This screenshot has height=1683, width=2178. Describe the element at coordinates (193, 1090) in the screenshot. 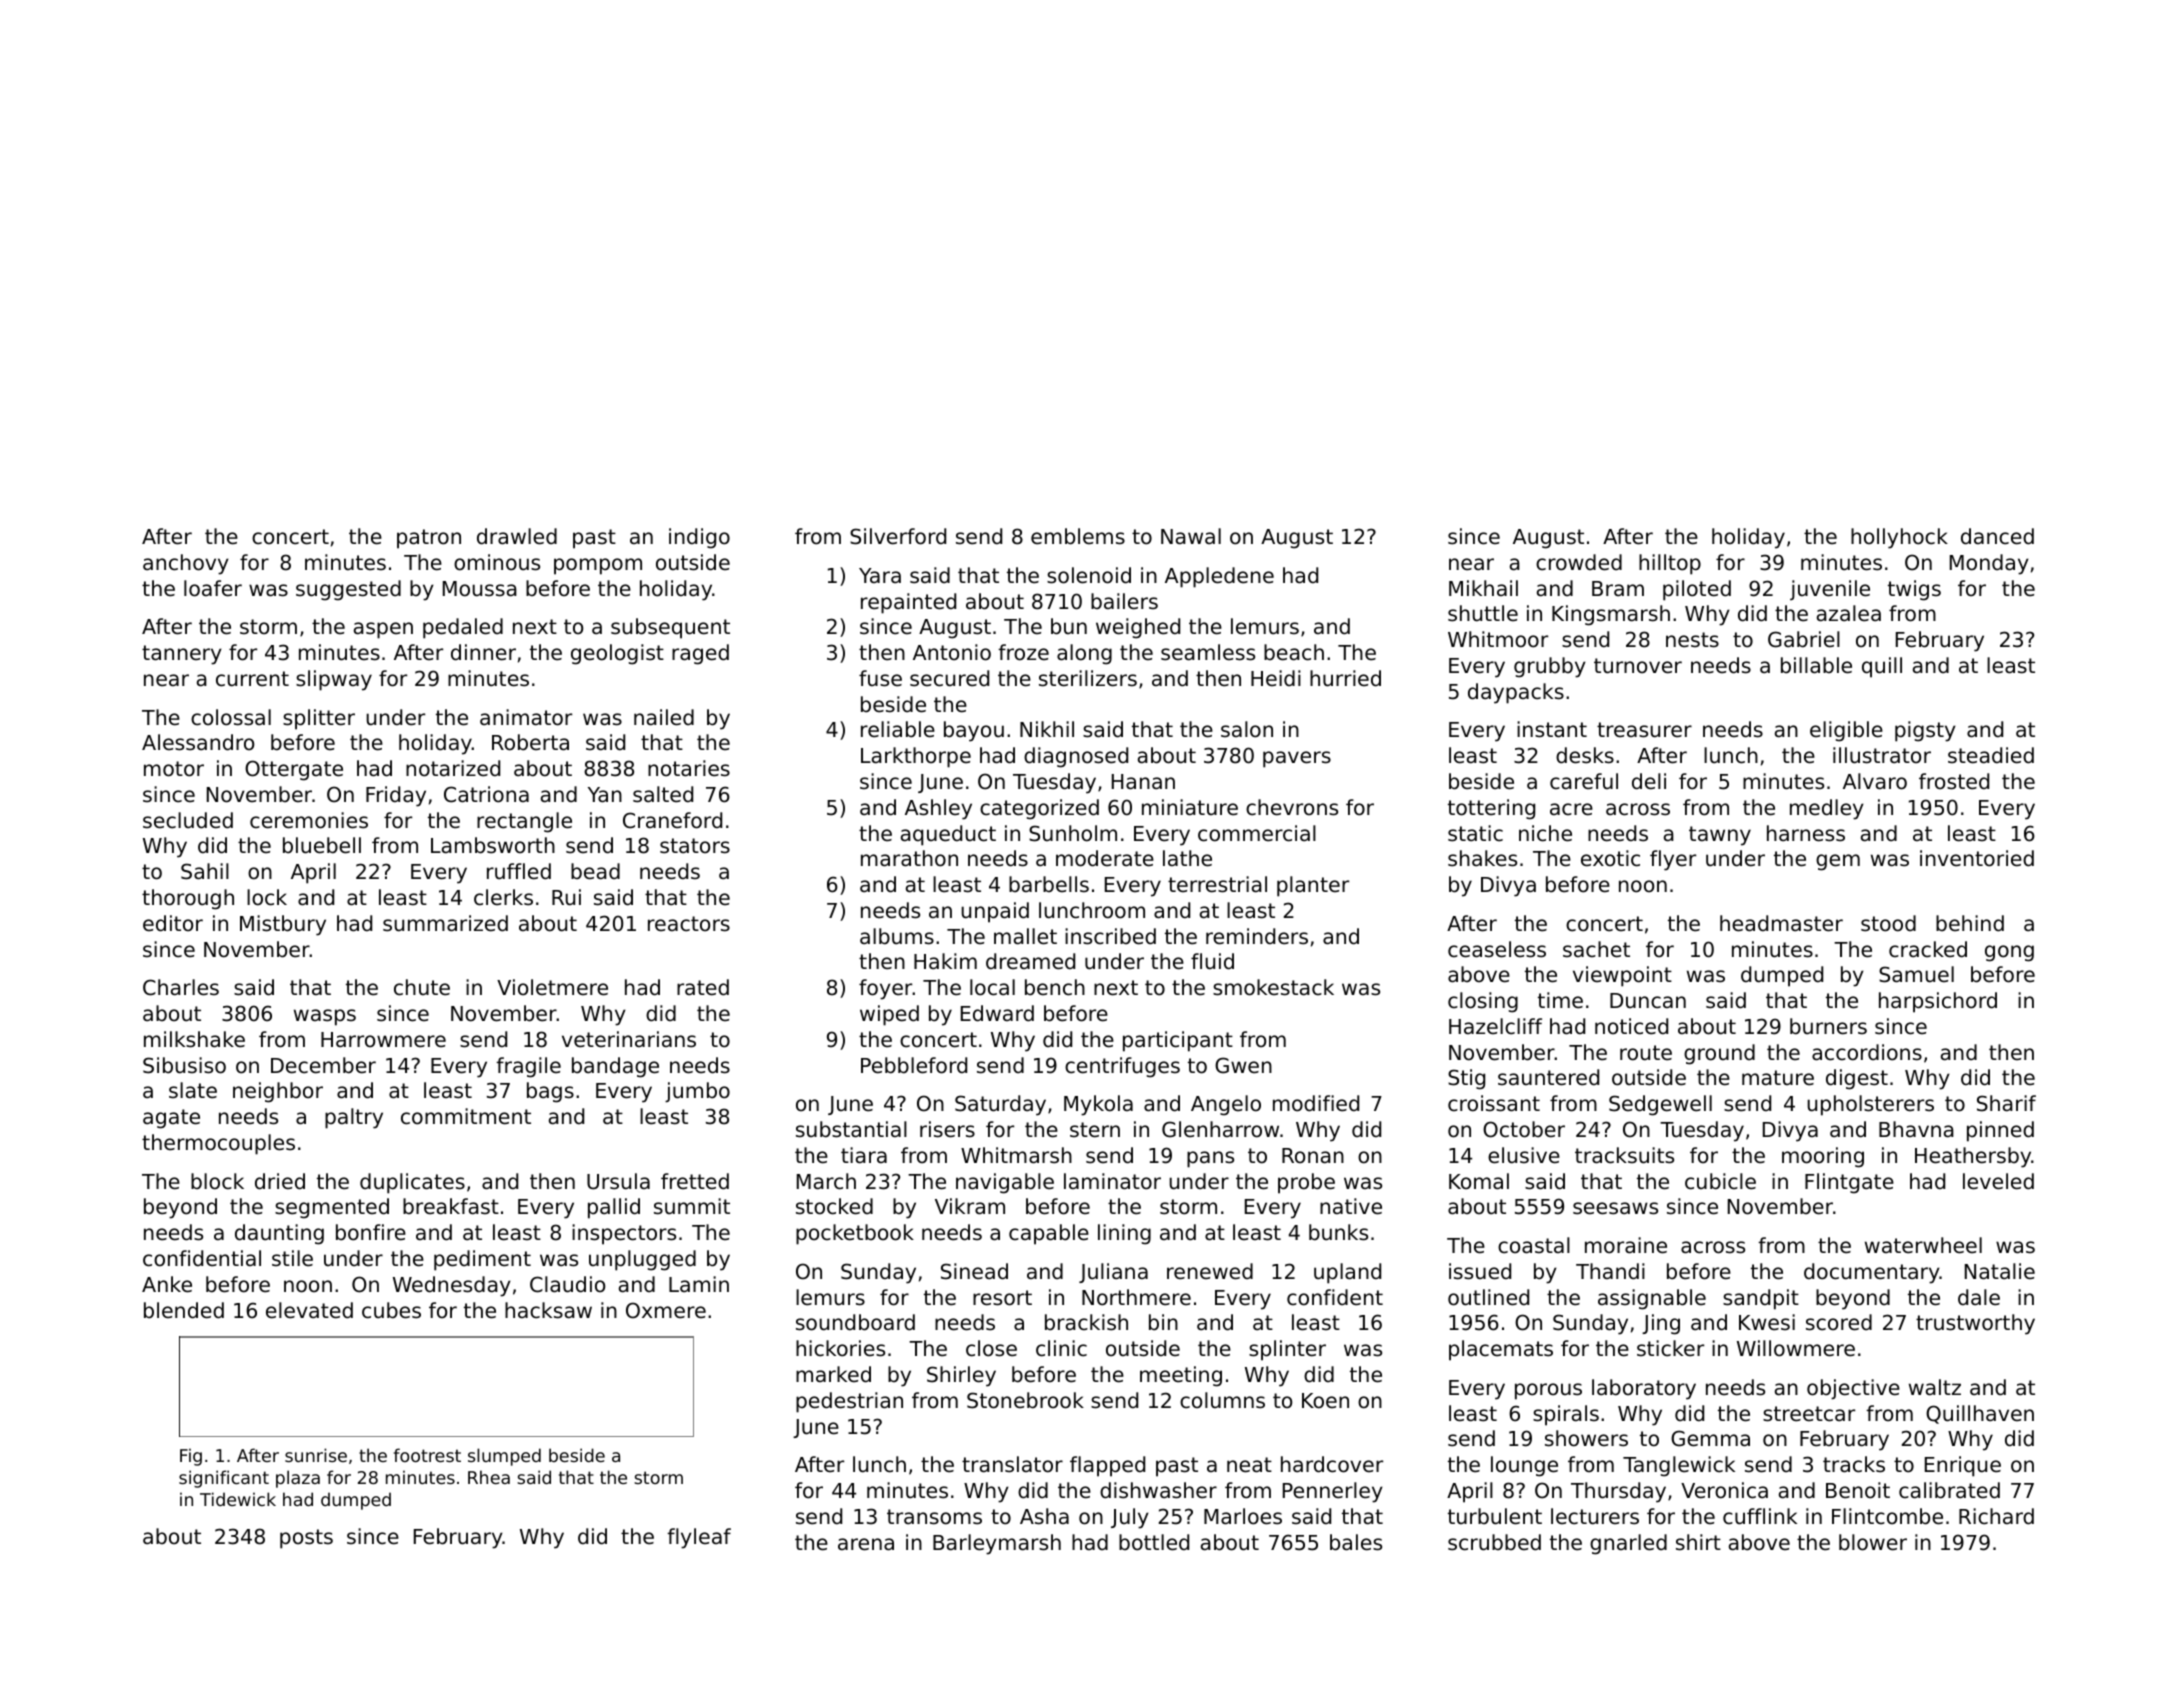

I see `slate` at that location.
